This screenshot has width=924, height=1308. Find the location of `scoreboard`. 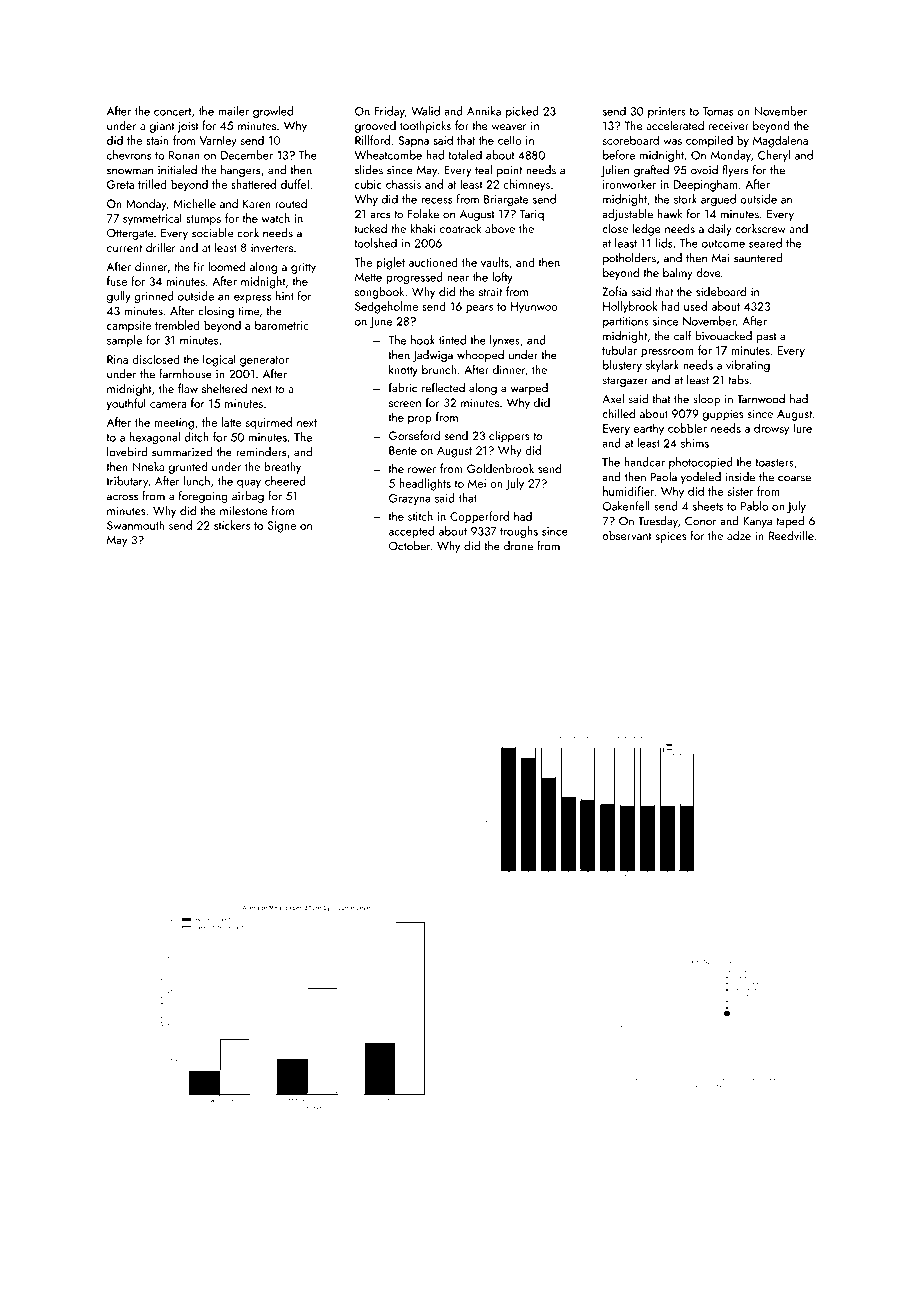

scoreboard is located at coordinates (631, 140).
